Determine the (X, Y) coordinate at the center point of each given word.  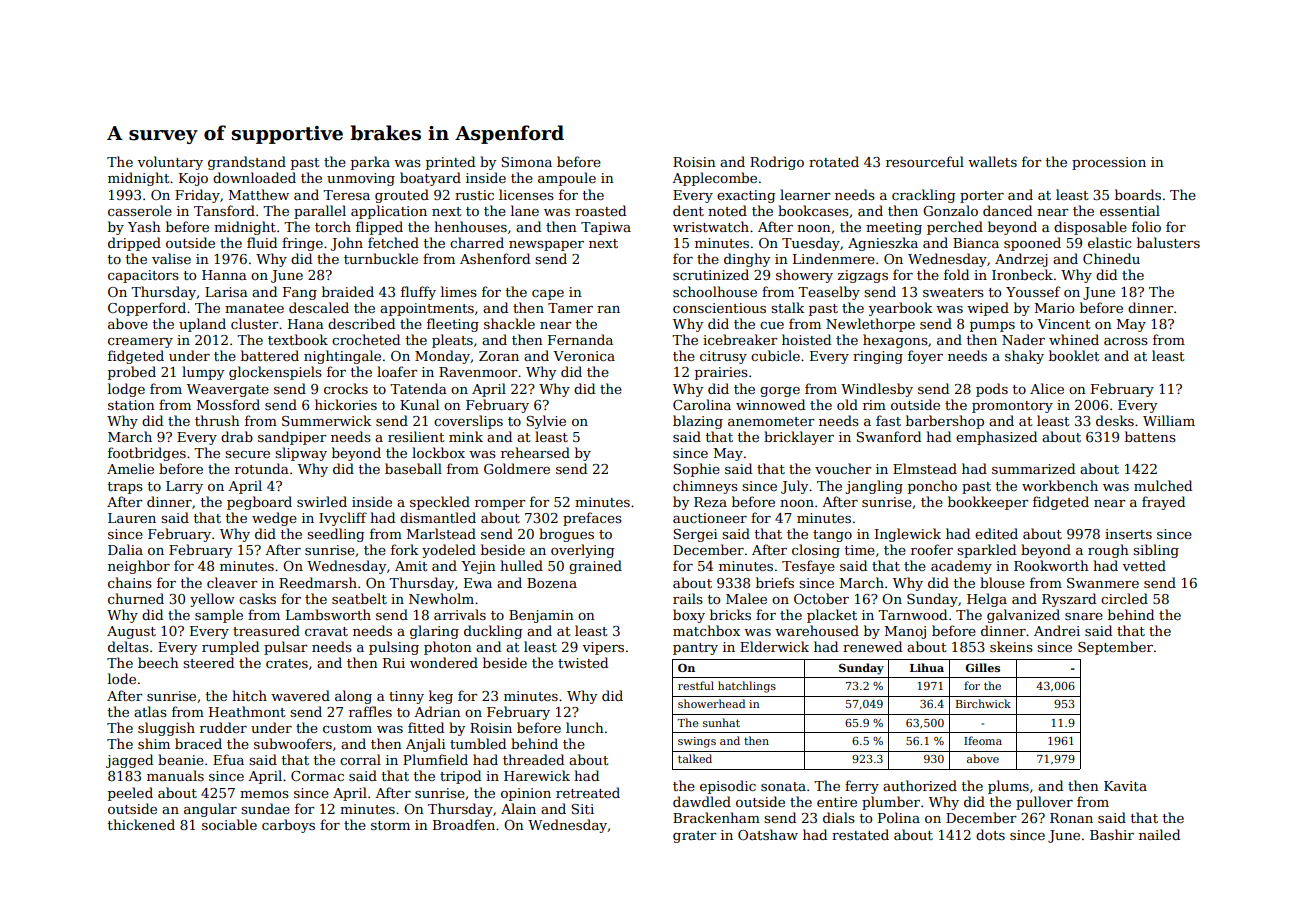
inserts (1128, 534)
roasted (600, 210)
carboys (288, 826)
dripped (134, 244)
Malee (746, 598)
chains (130, 582)
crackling (923, 196)
